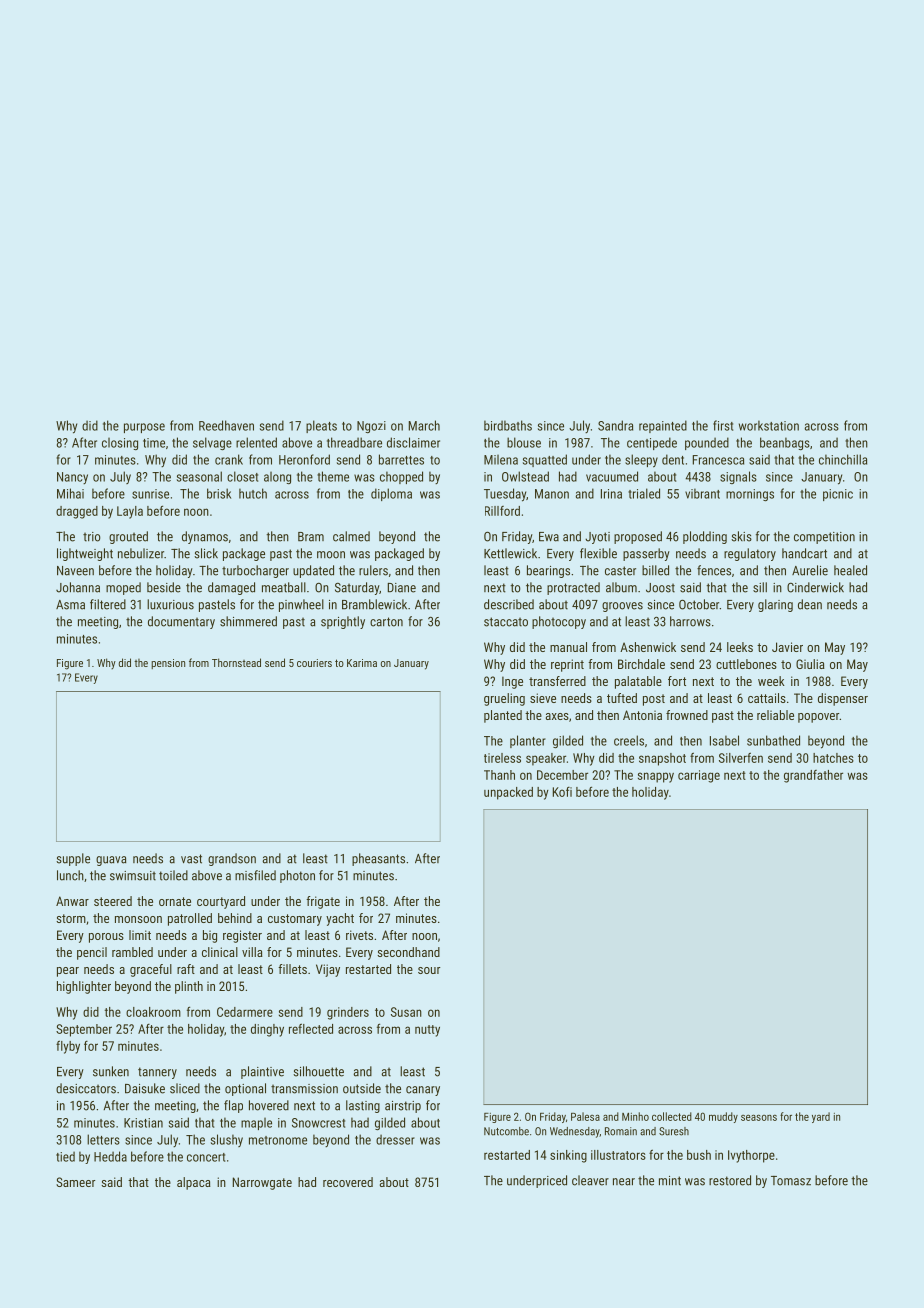  I want to click on Asma, so click(70, 605).
